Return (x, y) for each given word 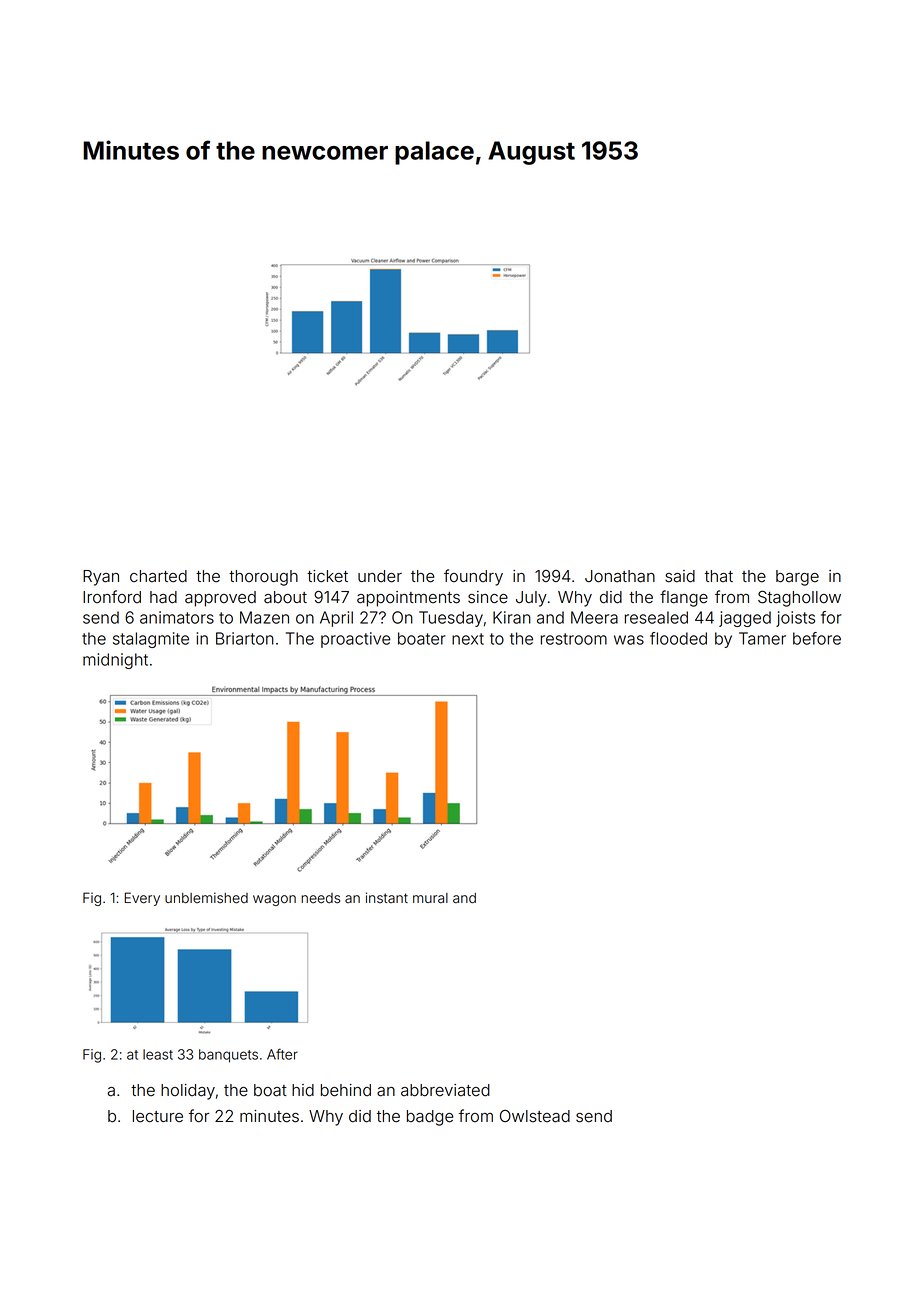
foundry (473, 577)
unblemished (206, 898)
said (680, 576)
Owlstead (535, 1116)
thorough (263, 578)
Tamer (762, 638)
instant (387, 897)
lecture (158, 1116)
